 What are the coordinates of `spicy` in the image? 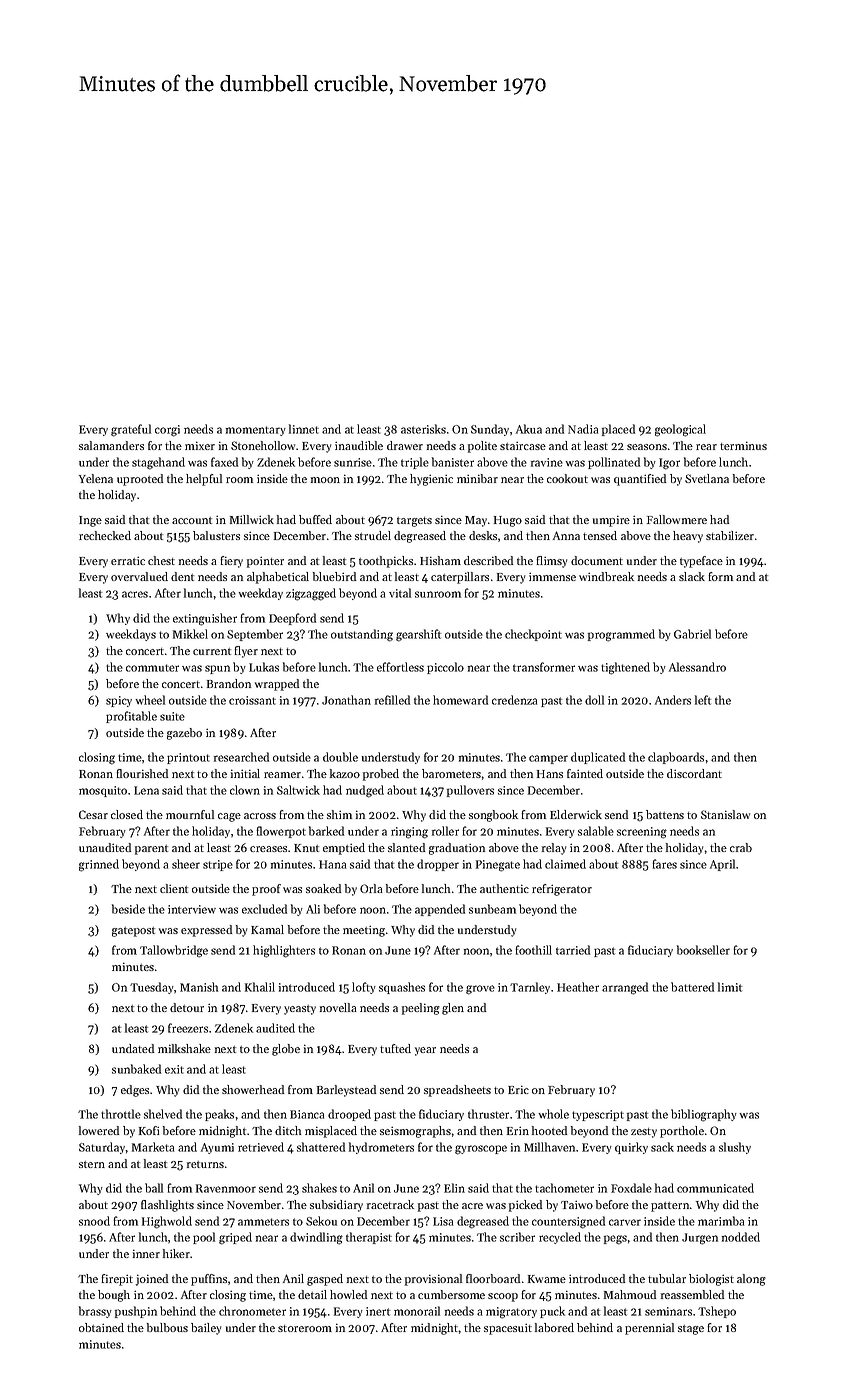 It's located at (119, 701).
